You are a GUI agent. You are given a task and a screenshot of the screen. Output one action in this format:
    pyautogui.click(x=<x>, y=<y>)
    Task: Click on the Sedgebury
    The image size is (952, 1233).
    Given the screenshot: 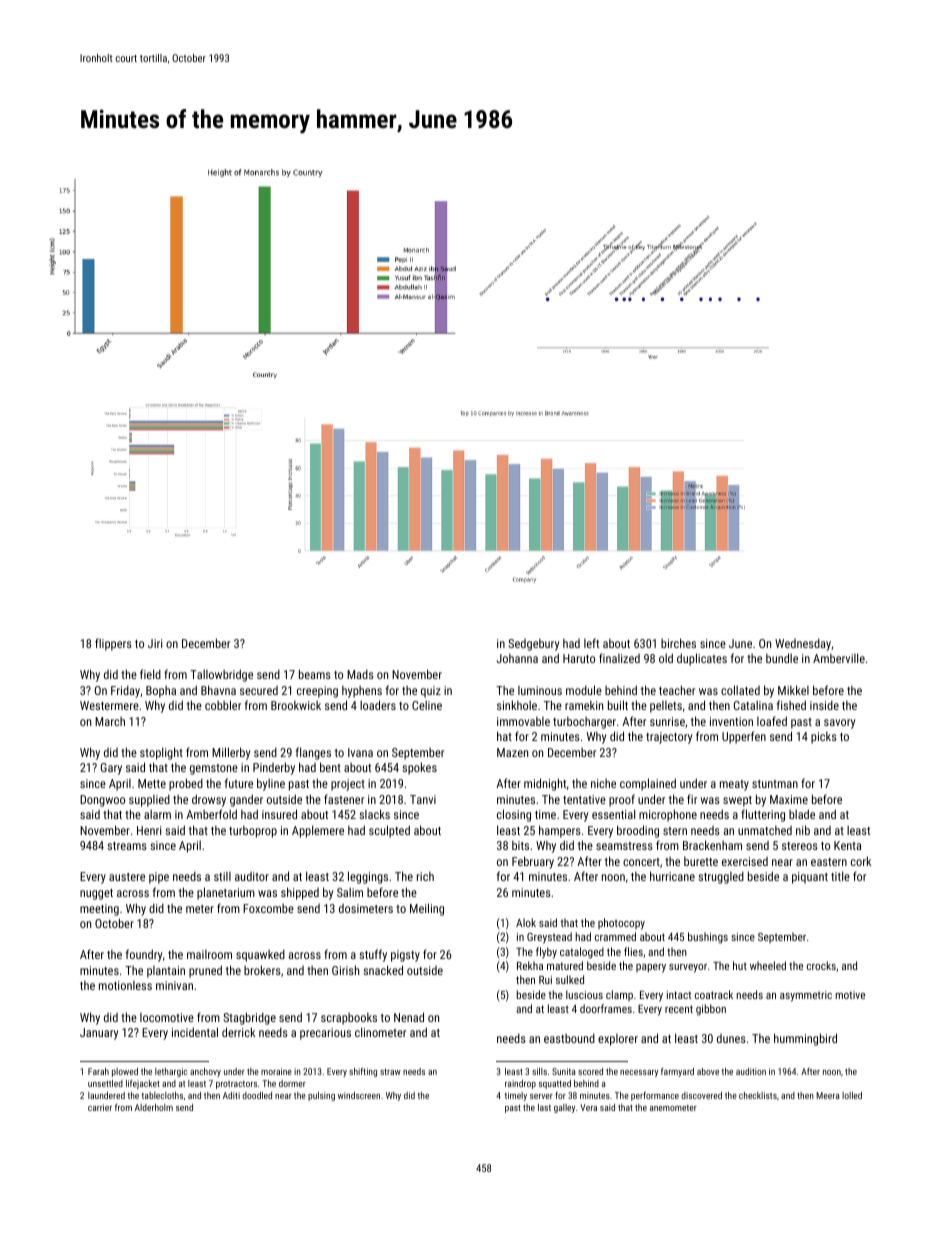 What is the action you would take?
    pyautogui.click(x=533, y=645)
